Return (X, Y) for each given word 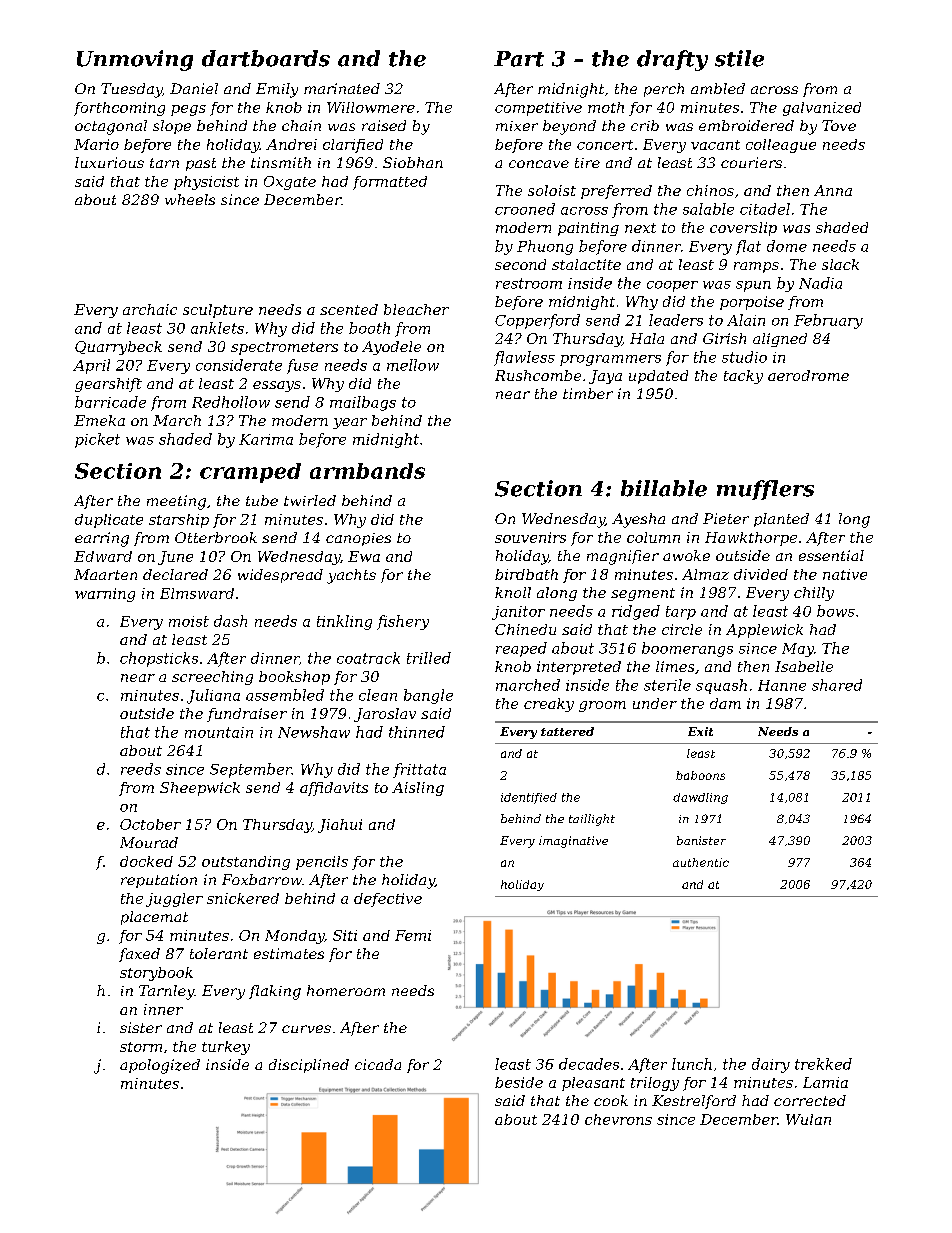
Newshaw (314, 732)
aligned (780, 340)
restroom (529, 283)
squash (721, 686)
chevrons (618, 1119)
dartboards (266, 58)
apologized (160, 1066)
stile (739, 58)
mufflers (765, 490)
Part (519, 59)
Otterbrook (216, 537)
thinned (417, 732)
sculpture (218, 311)
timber (588, 393)
